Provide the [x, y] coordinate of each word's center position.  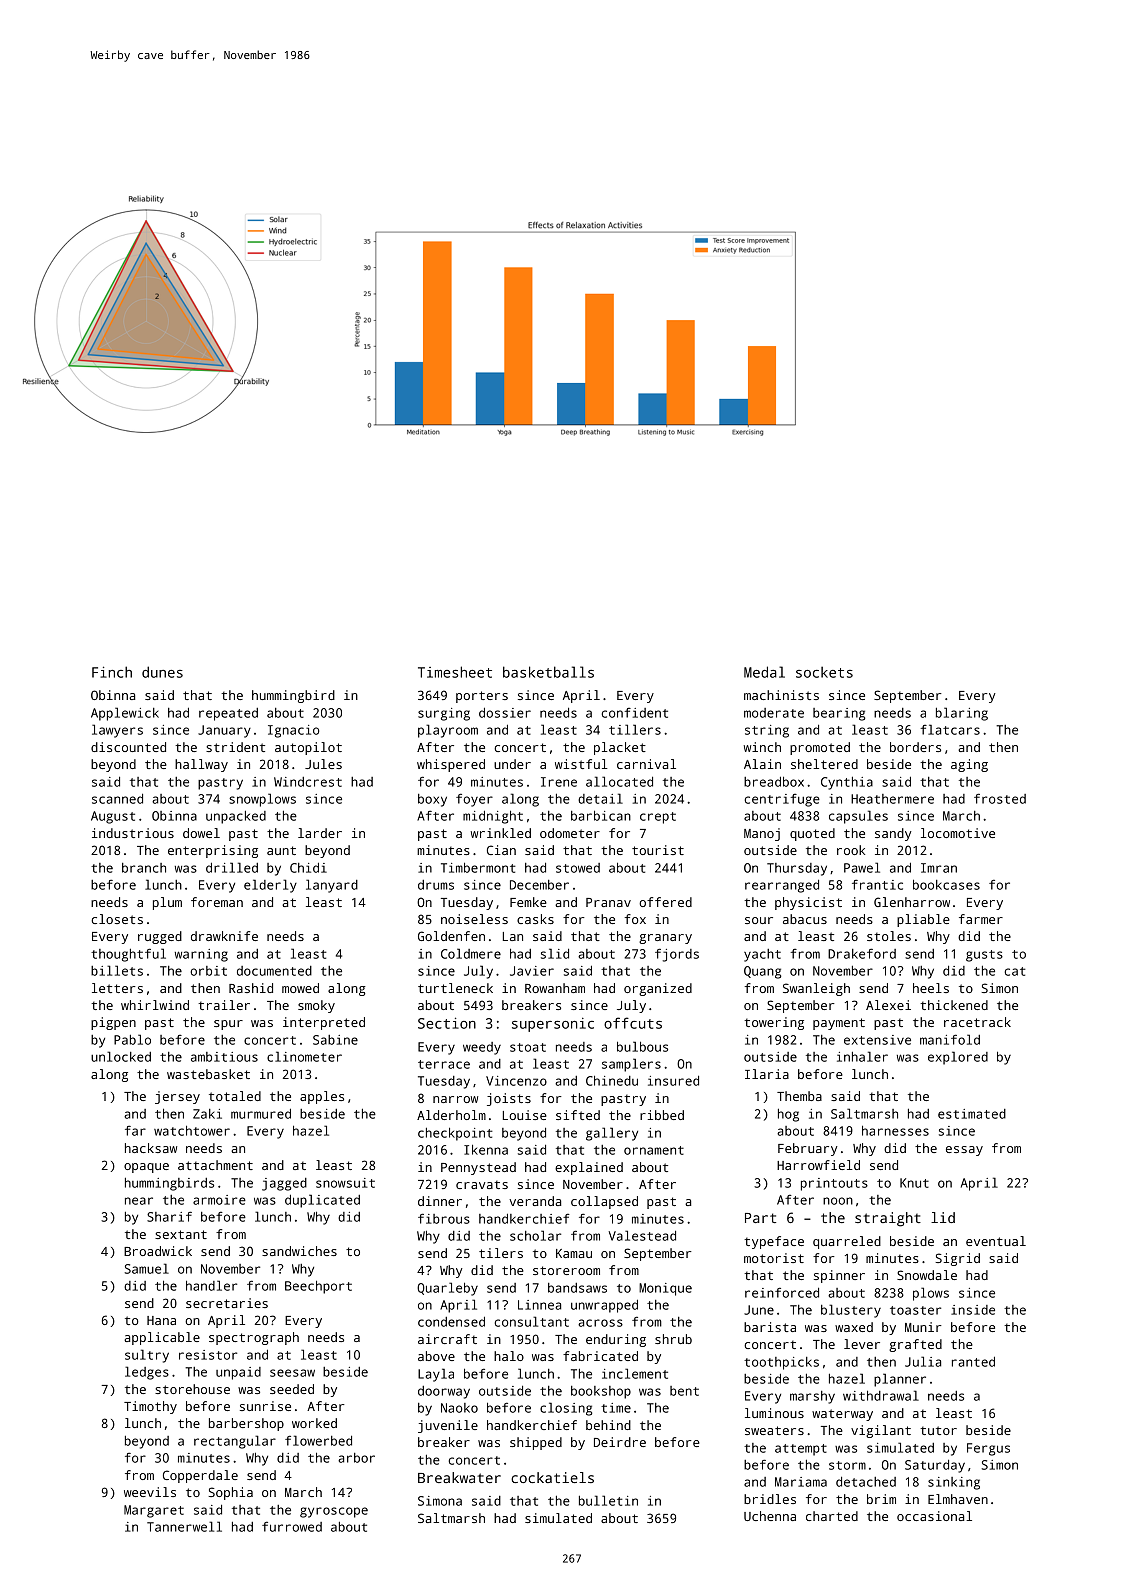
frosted [1000, 798]
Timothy [150, 1407]
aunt [281, 850]
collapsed [604, 1202]
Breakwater [459, 1477]
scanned [117, 798]
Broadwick [158, 1251]
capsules [858, 817]
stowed [578, 868]
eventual [996, 1241]
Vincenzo [516, 1081]
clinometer [304, 1056]
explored [958, 1058]
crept [658, 818]
